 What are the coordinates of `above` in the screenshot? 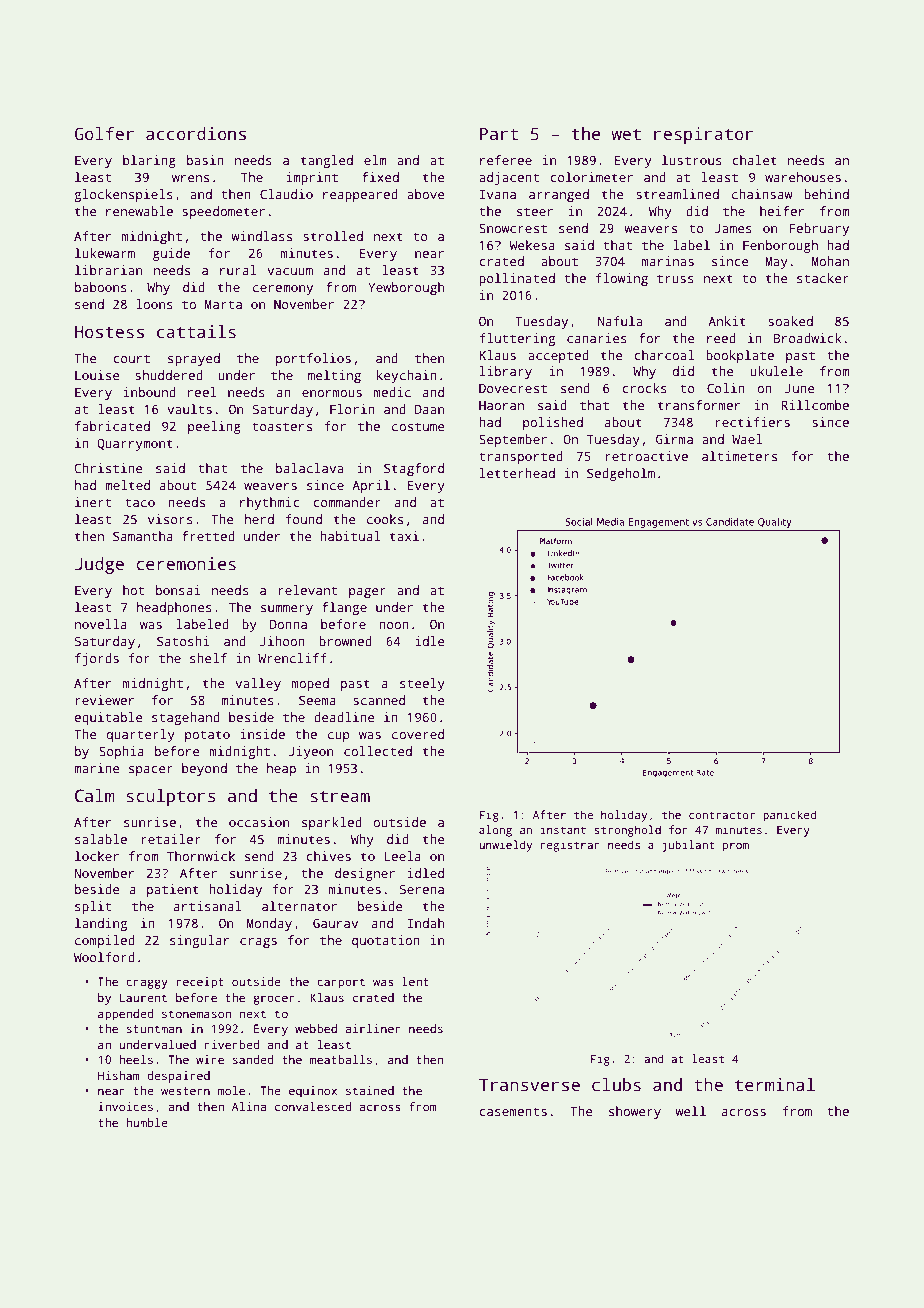 It's located at (425, 194).
